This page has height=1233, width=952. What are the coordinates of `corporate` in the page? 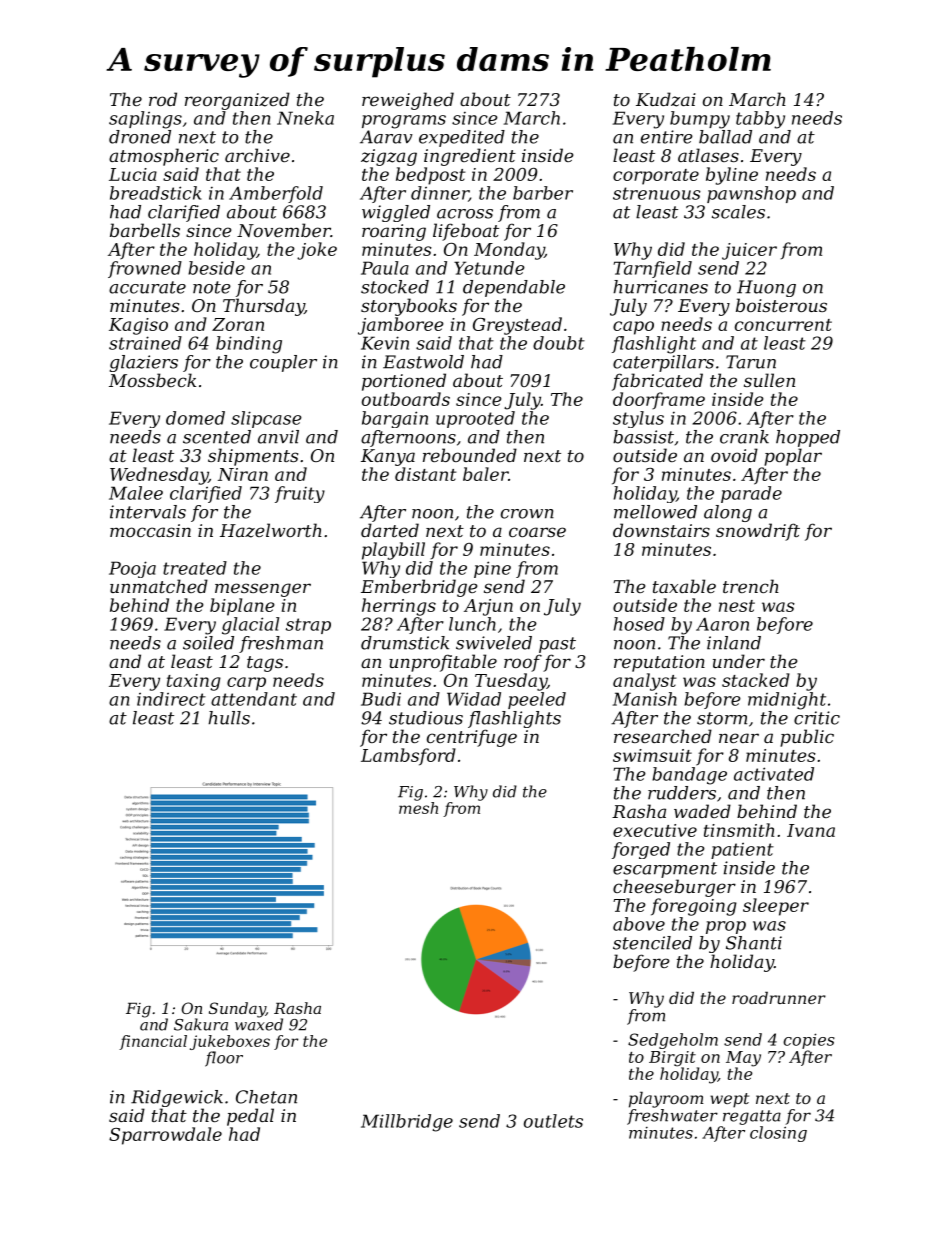 It's located at (656, 177).
